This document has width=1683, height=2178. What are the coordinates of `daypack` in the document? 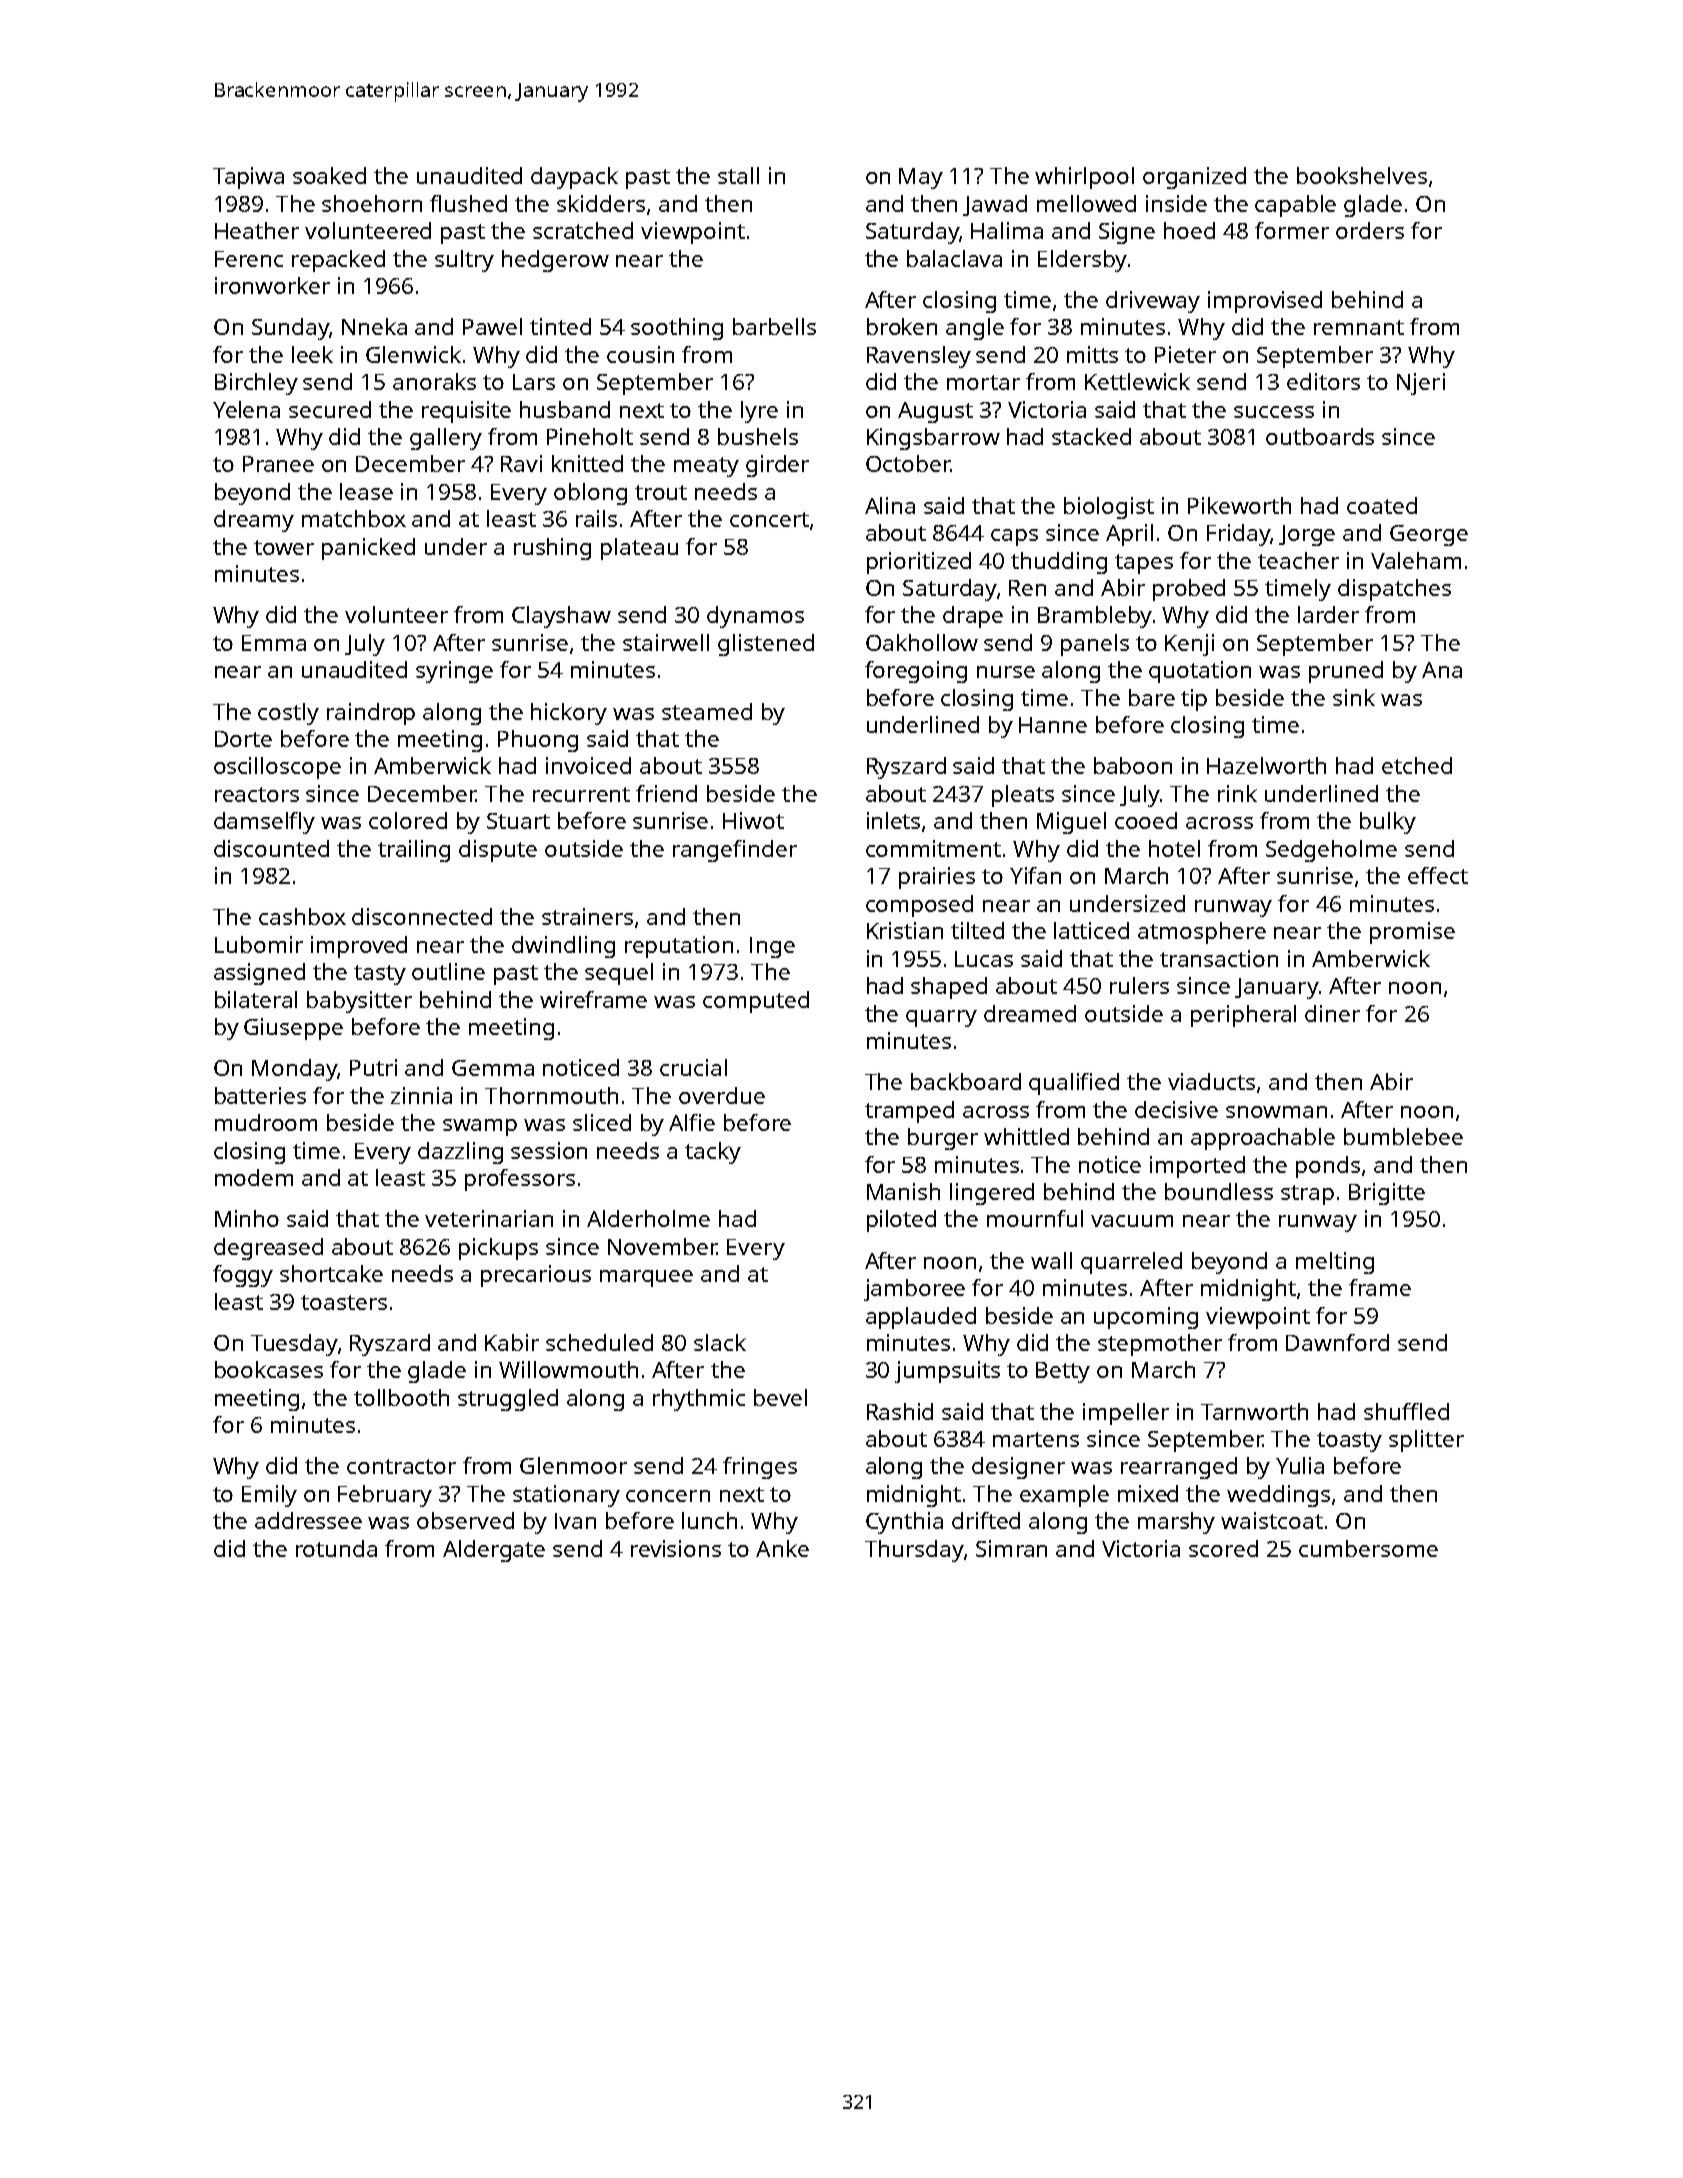 It's located at (574, 178).
